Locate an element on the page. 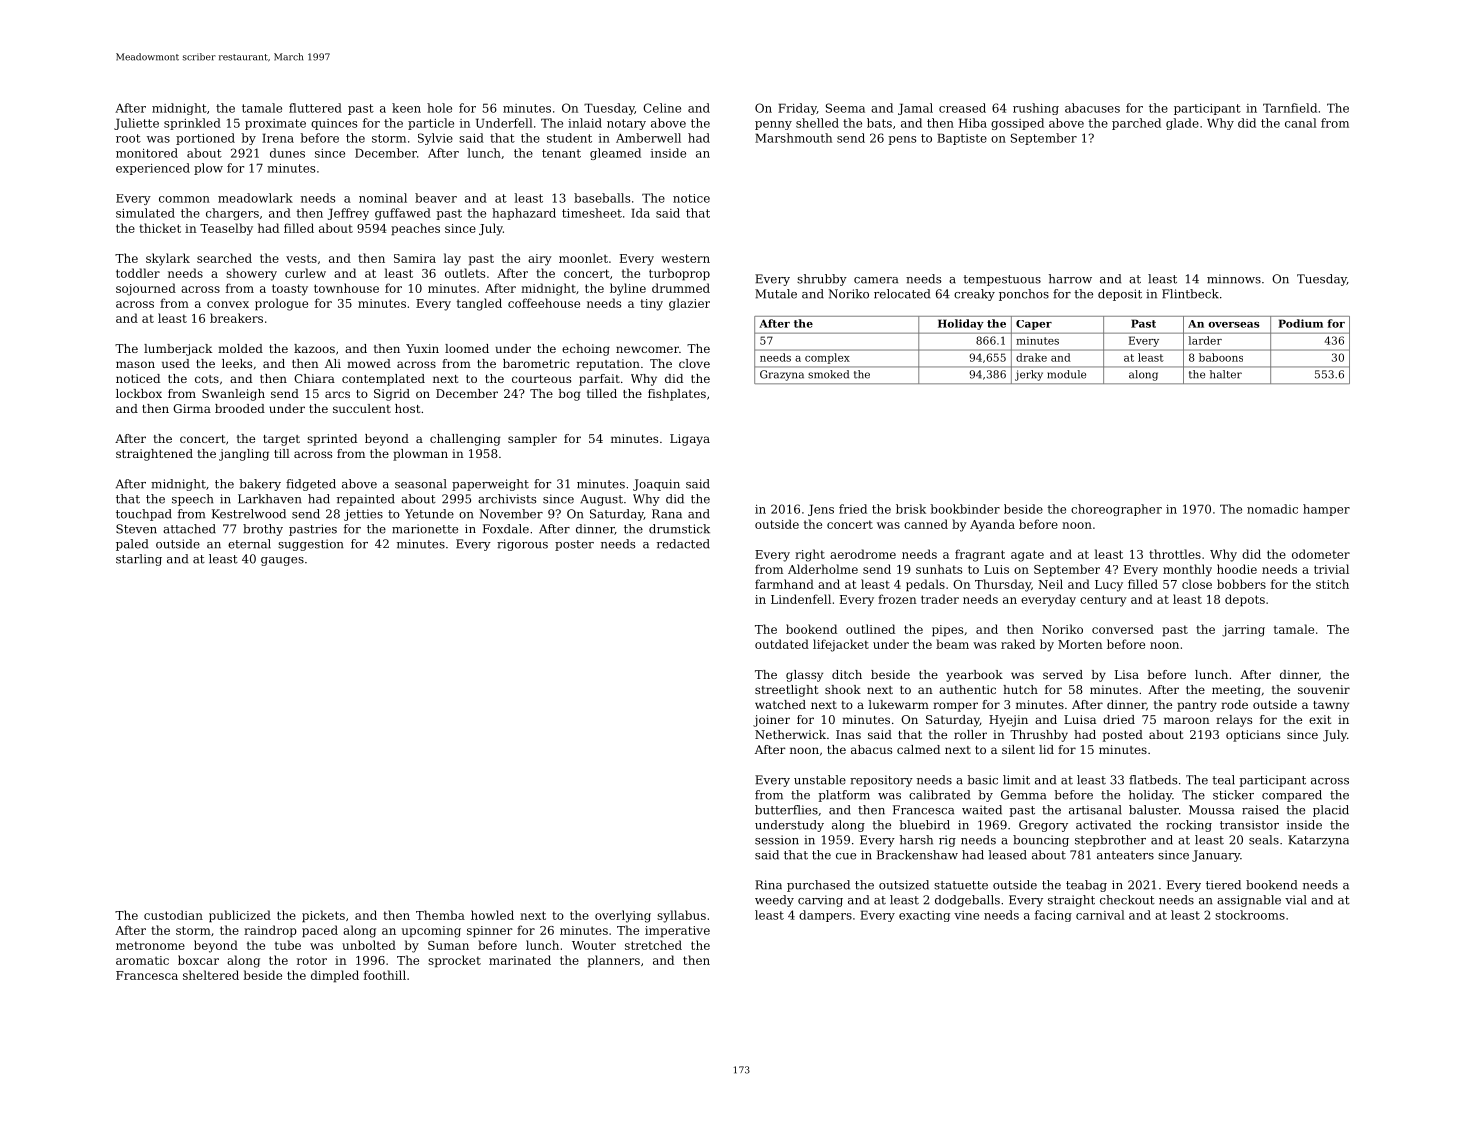  speech is located at coordinates (192, 500).
